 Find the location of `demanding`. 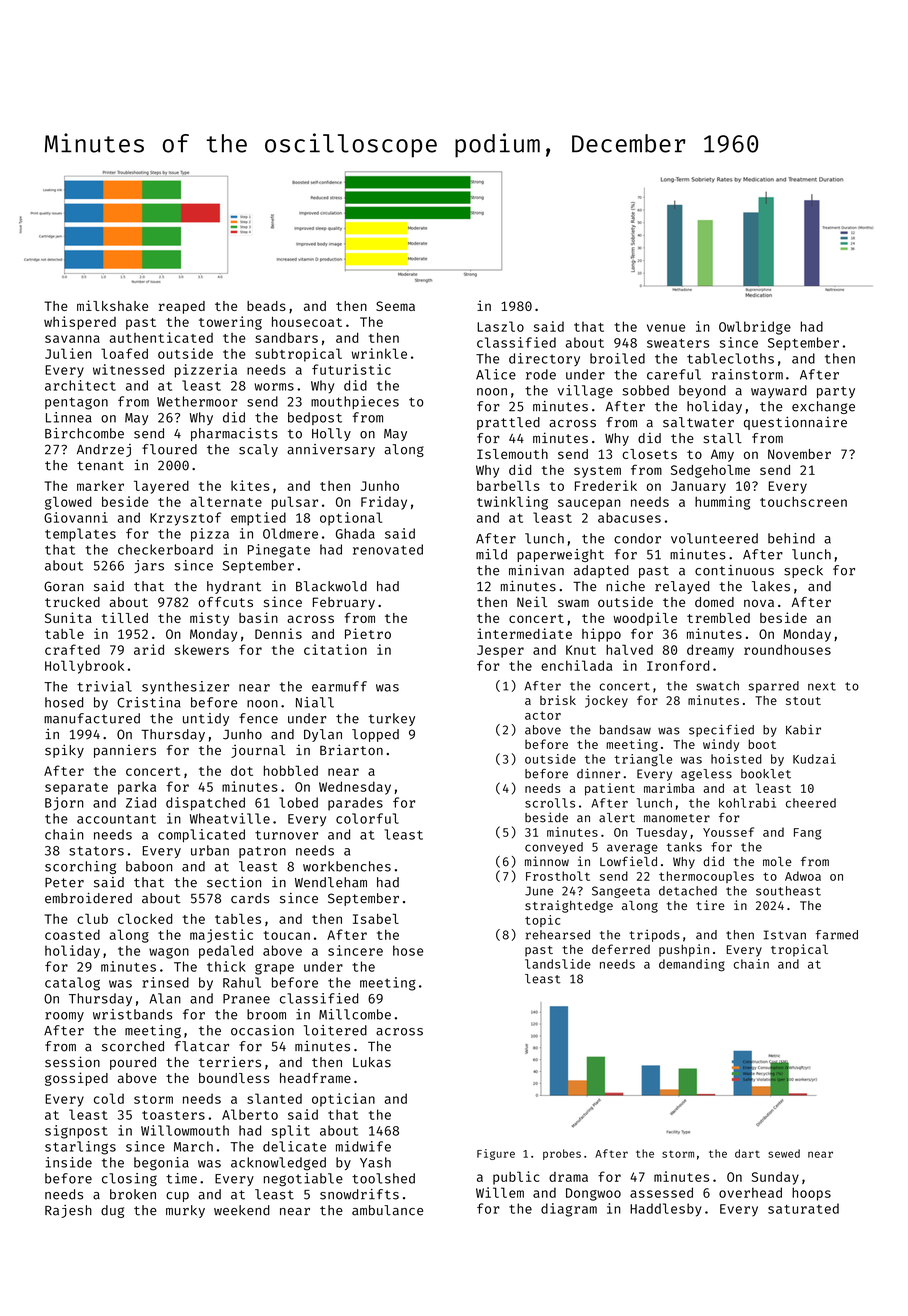

demanding is located at coordinates (692, 965).
